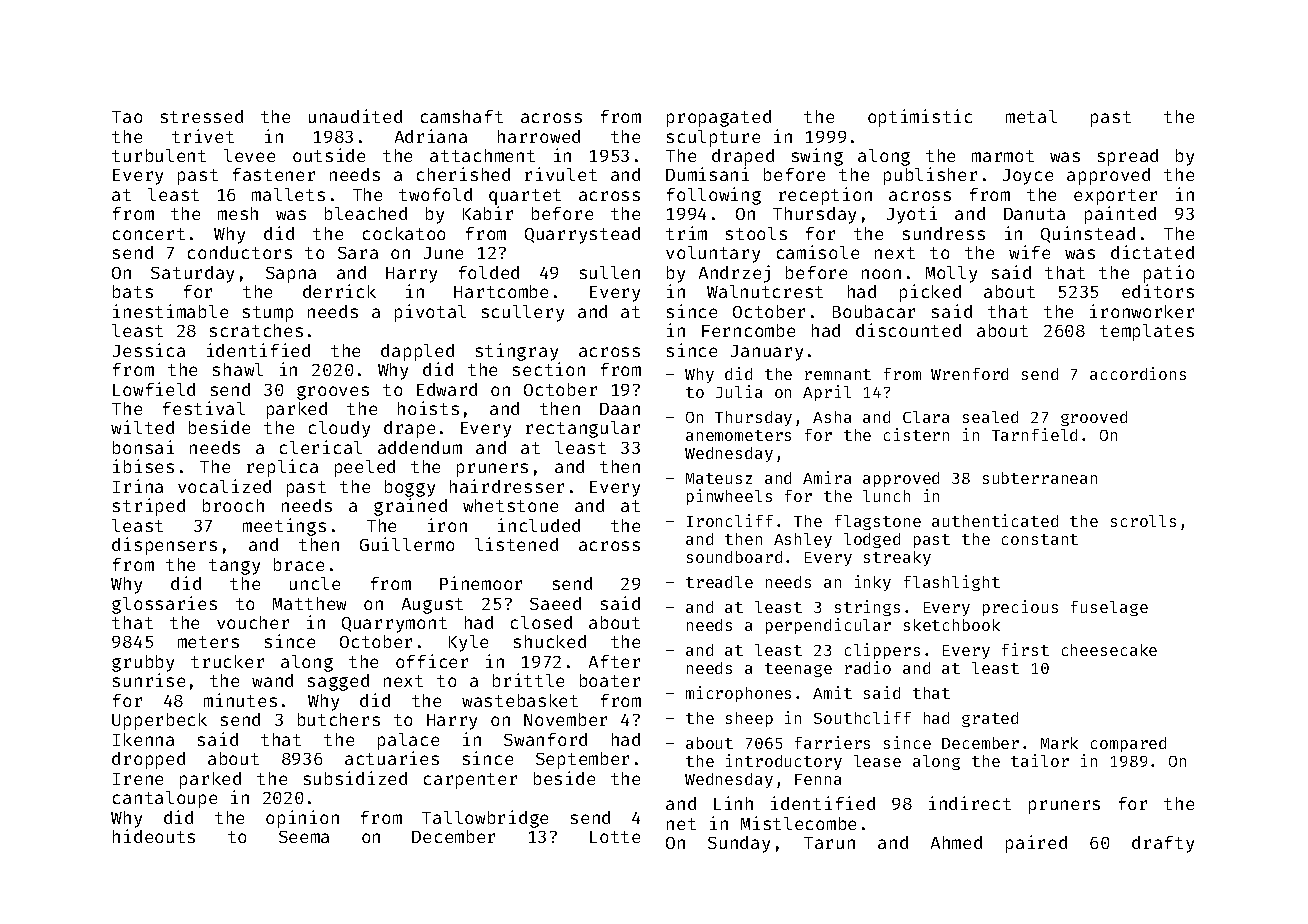  What do you see at coordinates (304, 837) in the page?
I see `Seema` at bounding box center [304, 837].
